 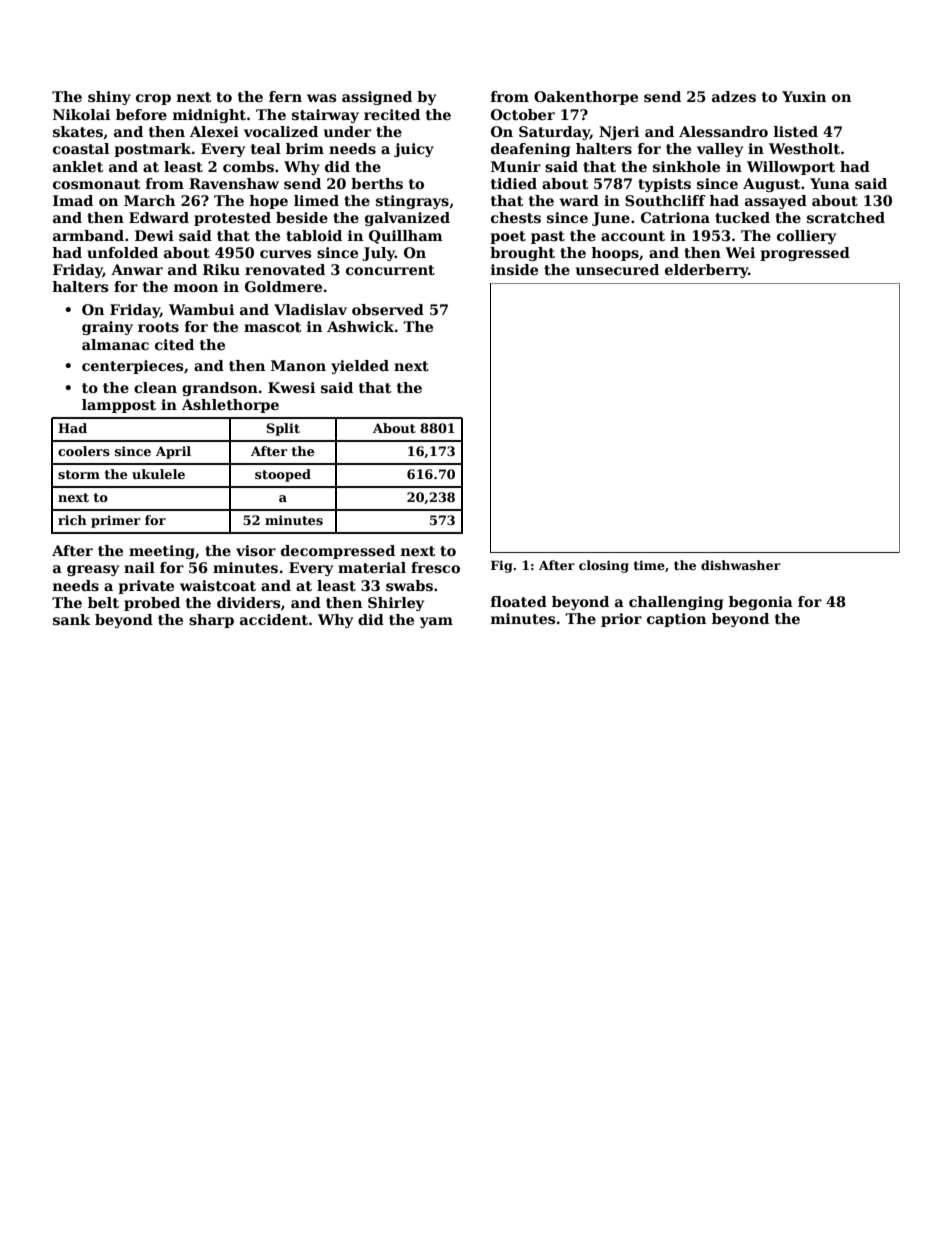 What do you see at coordinates (720, 150) in the page?
I see `valley` at bounding box center [720, 150].
